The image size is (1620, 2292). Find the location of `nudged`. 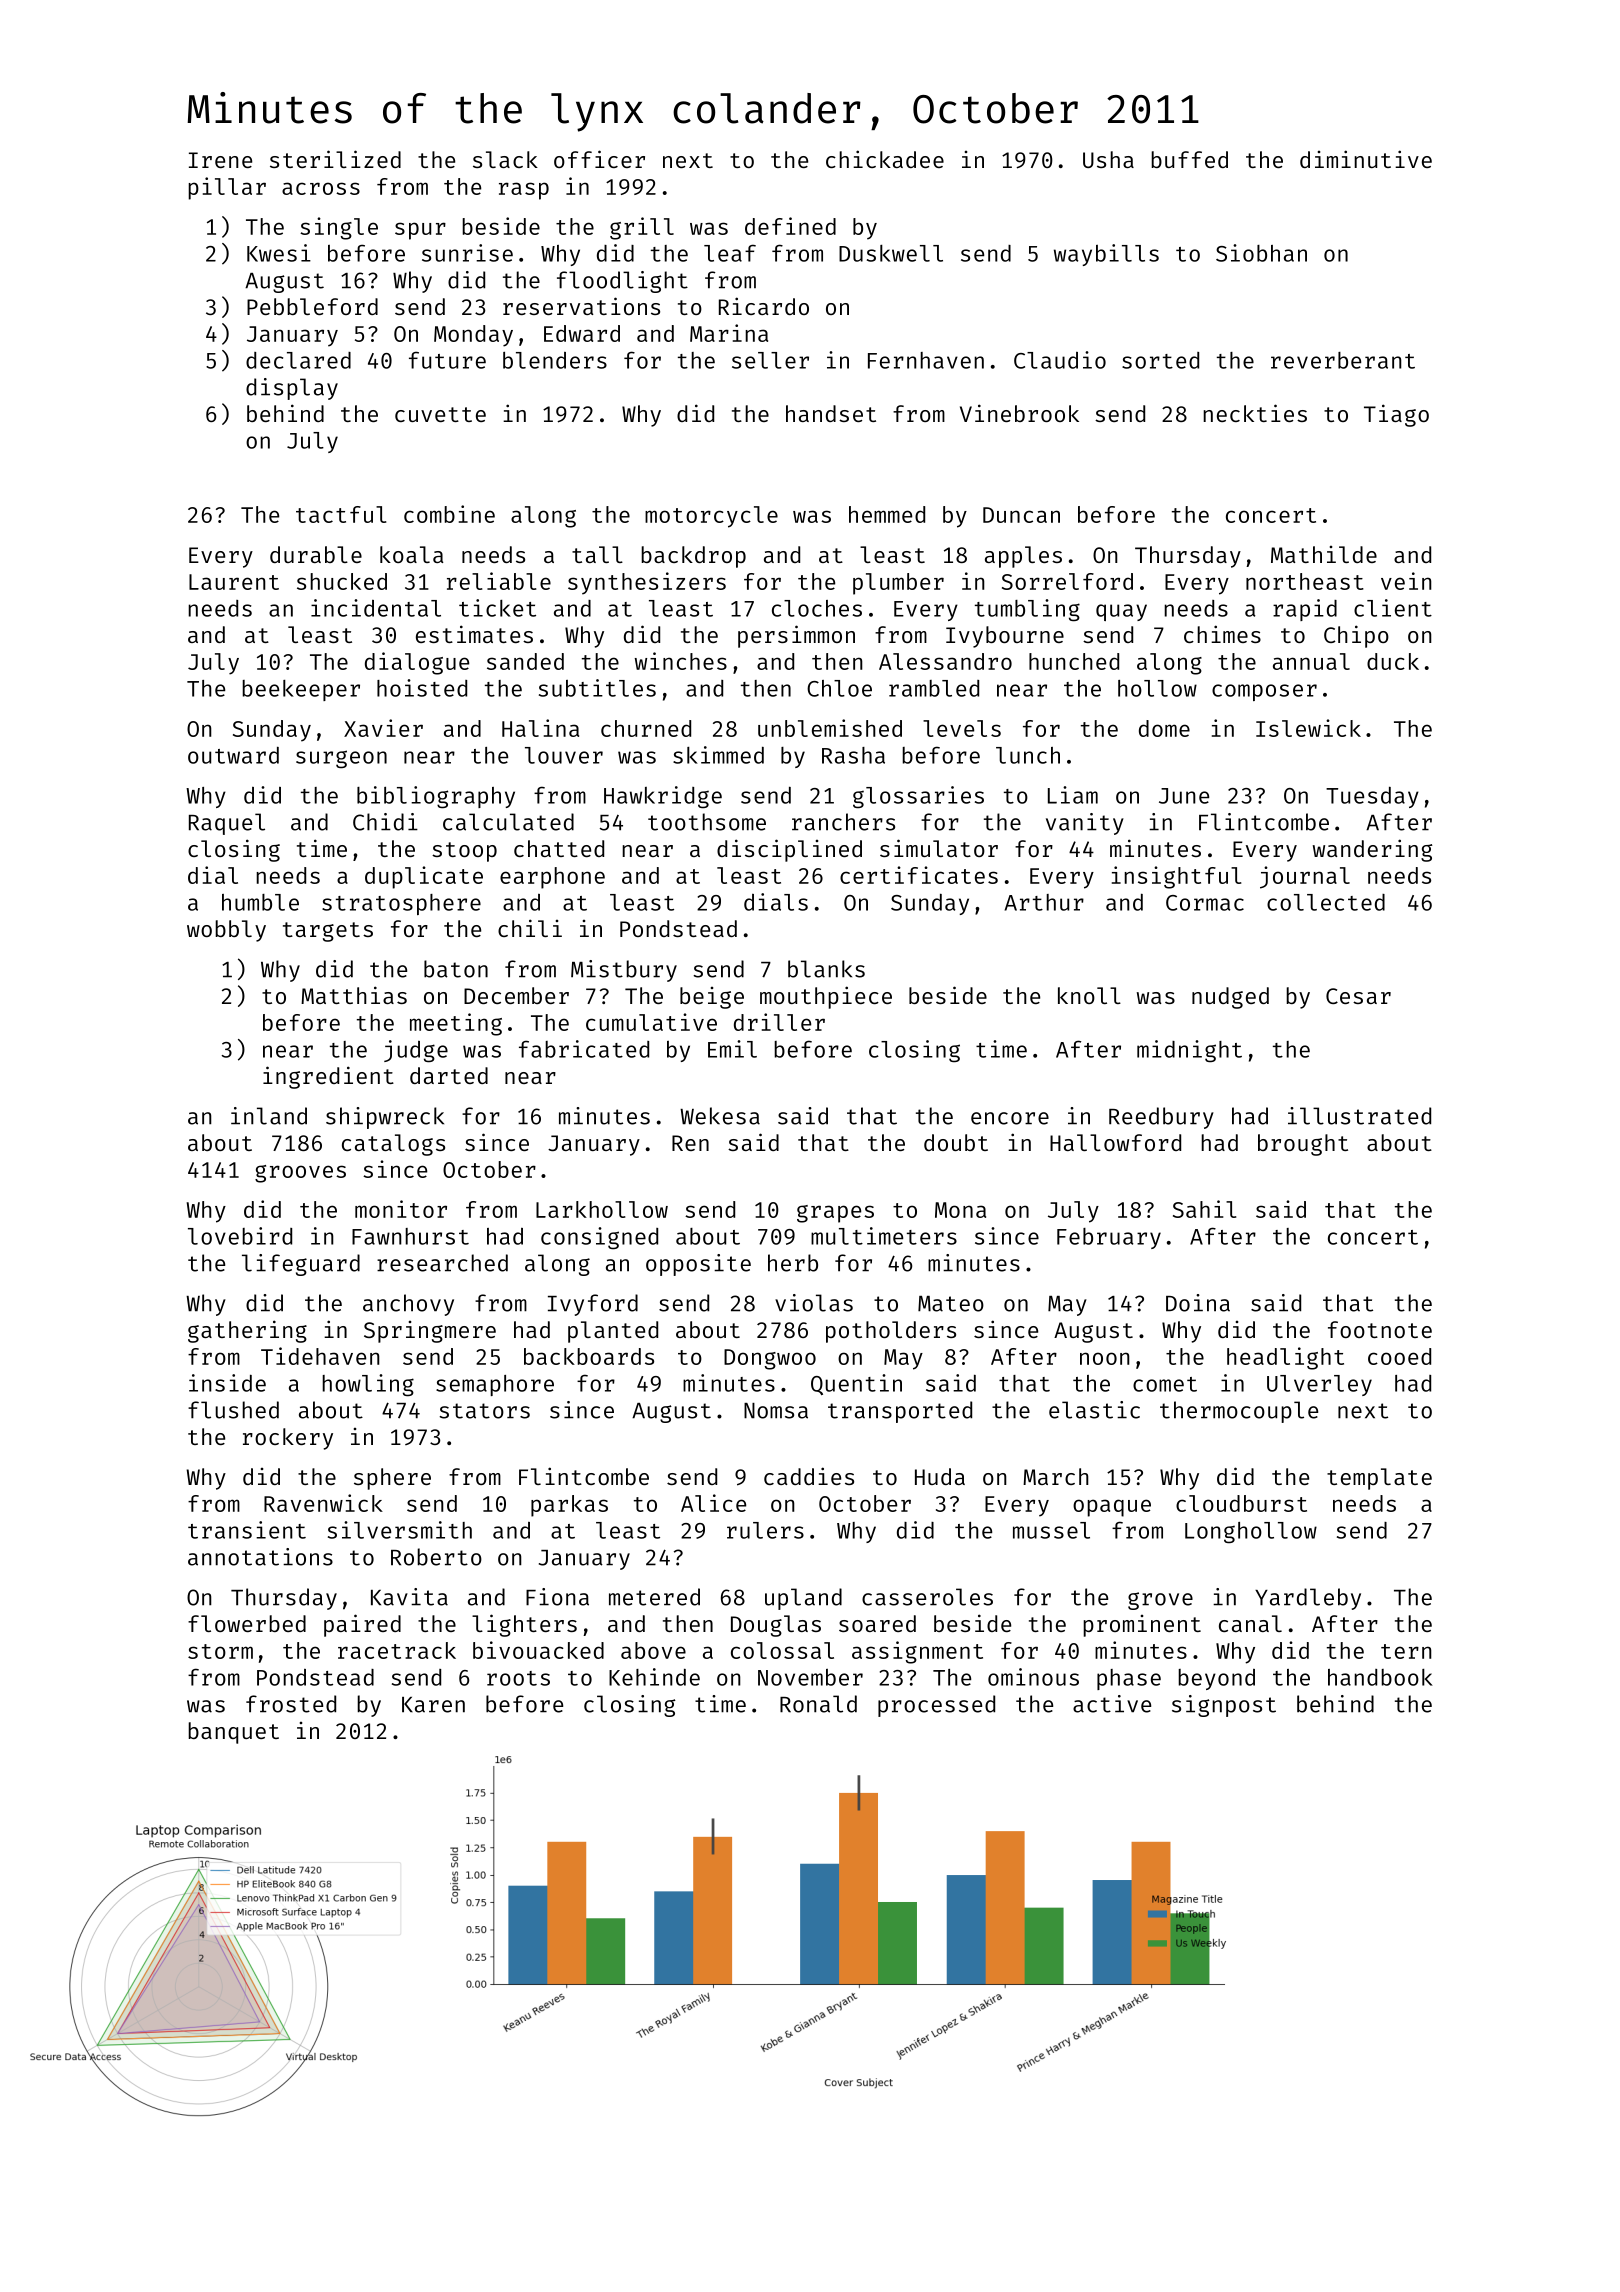

nudged is located at coordinates (1230, 998).
